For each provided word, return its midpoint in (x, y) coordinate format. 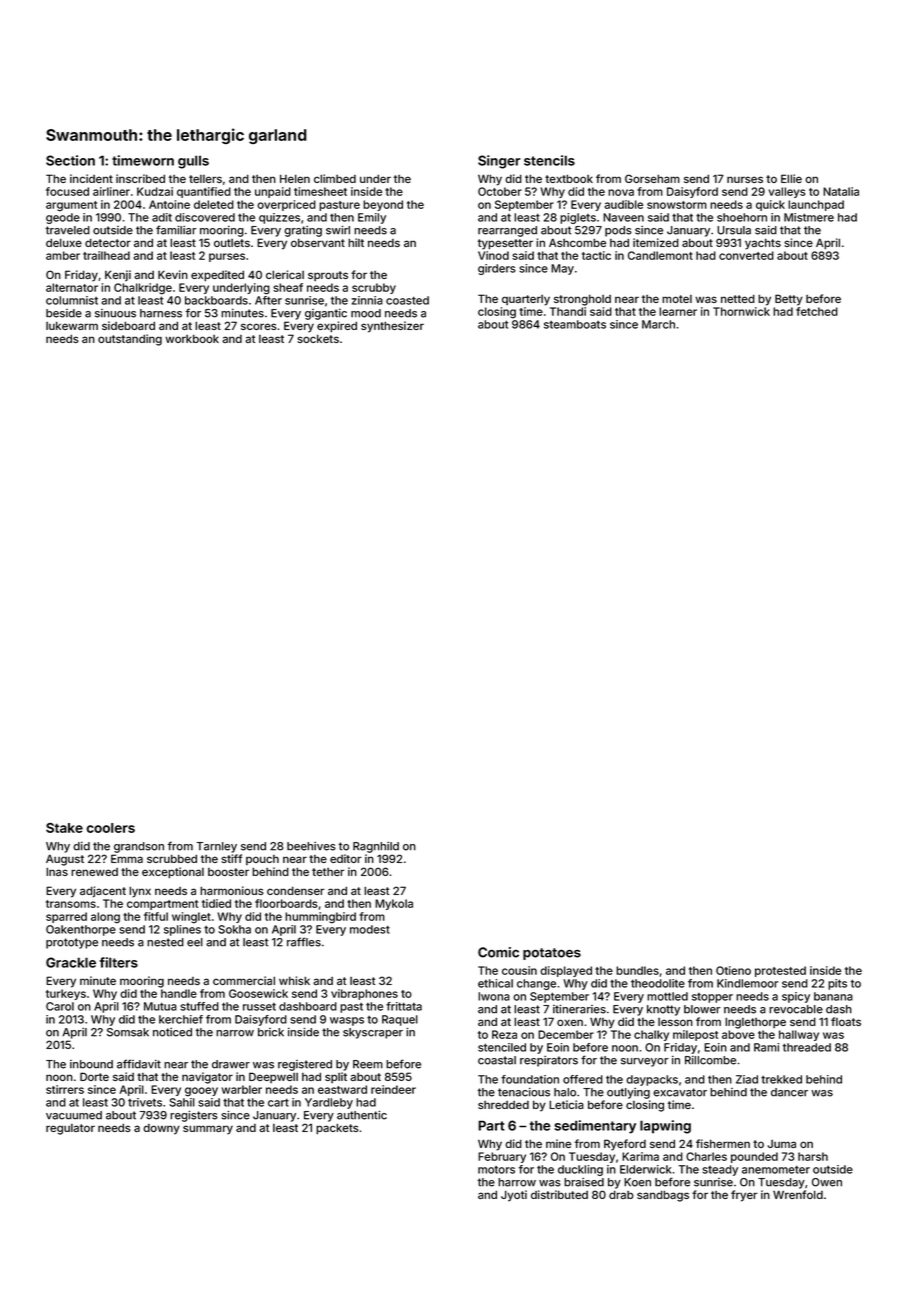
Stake (64, 828)
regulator (70, 1129)
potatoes (552, 954)
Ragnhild (376, 847)
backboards (216, 300)
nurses (745, 179)
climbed (335, 178)
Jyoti (514, 1196)
